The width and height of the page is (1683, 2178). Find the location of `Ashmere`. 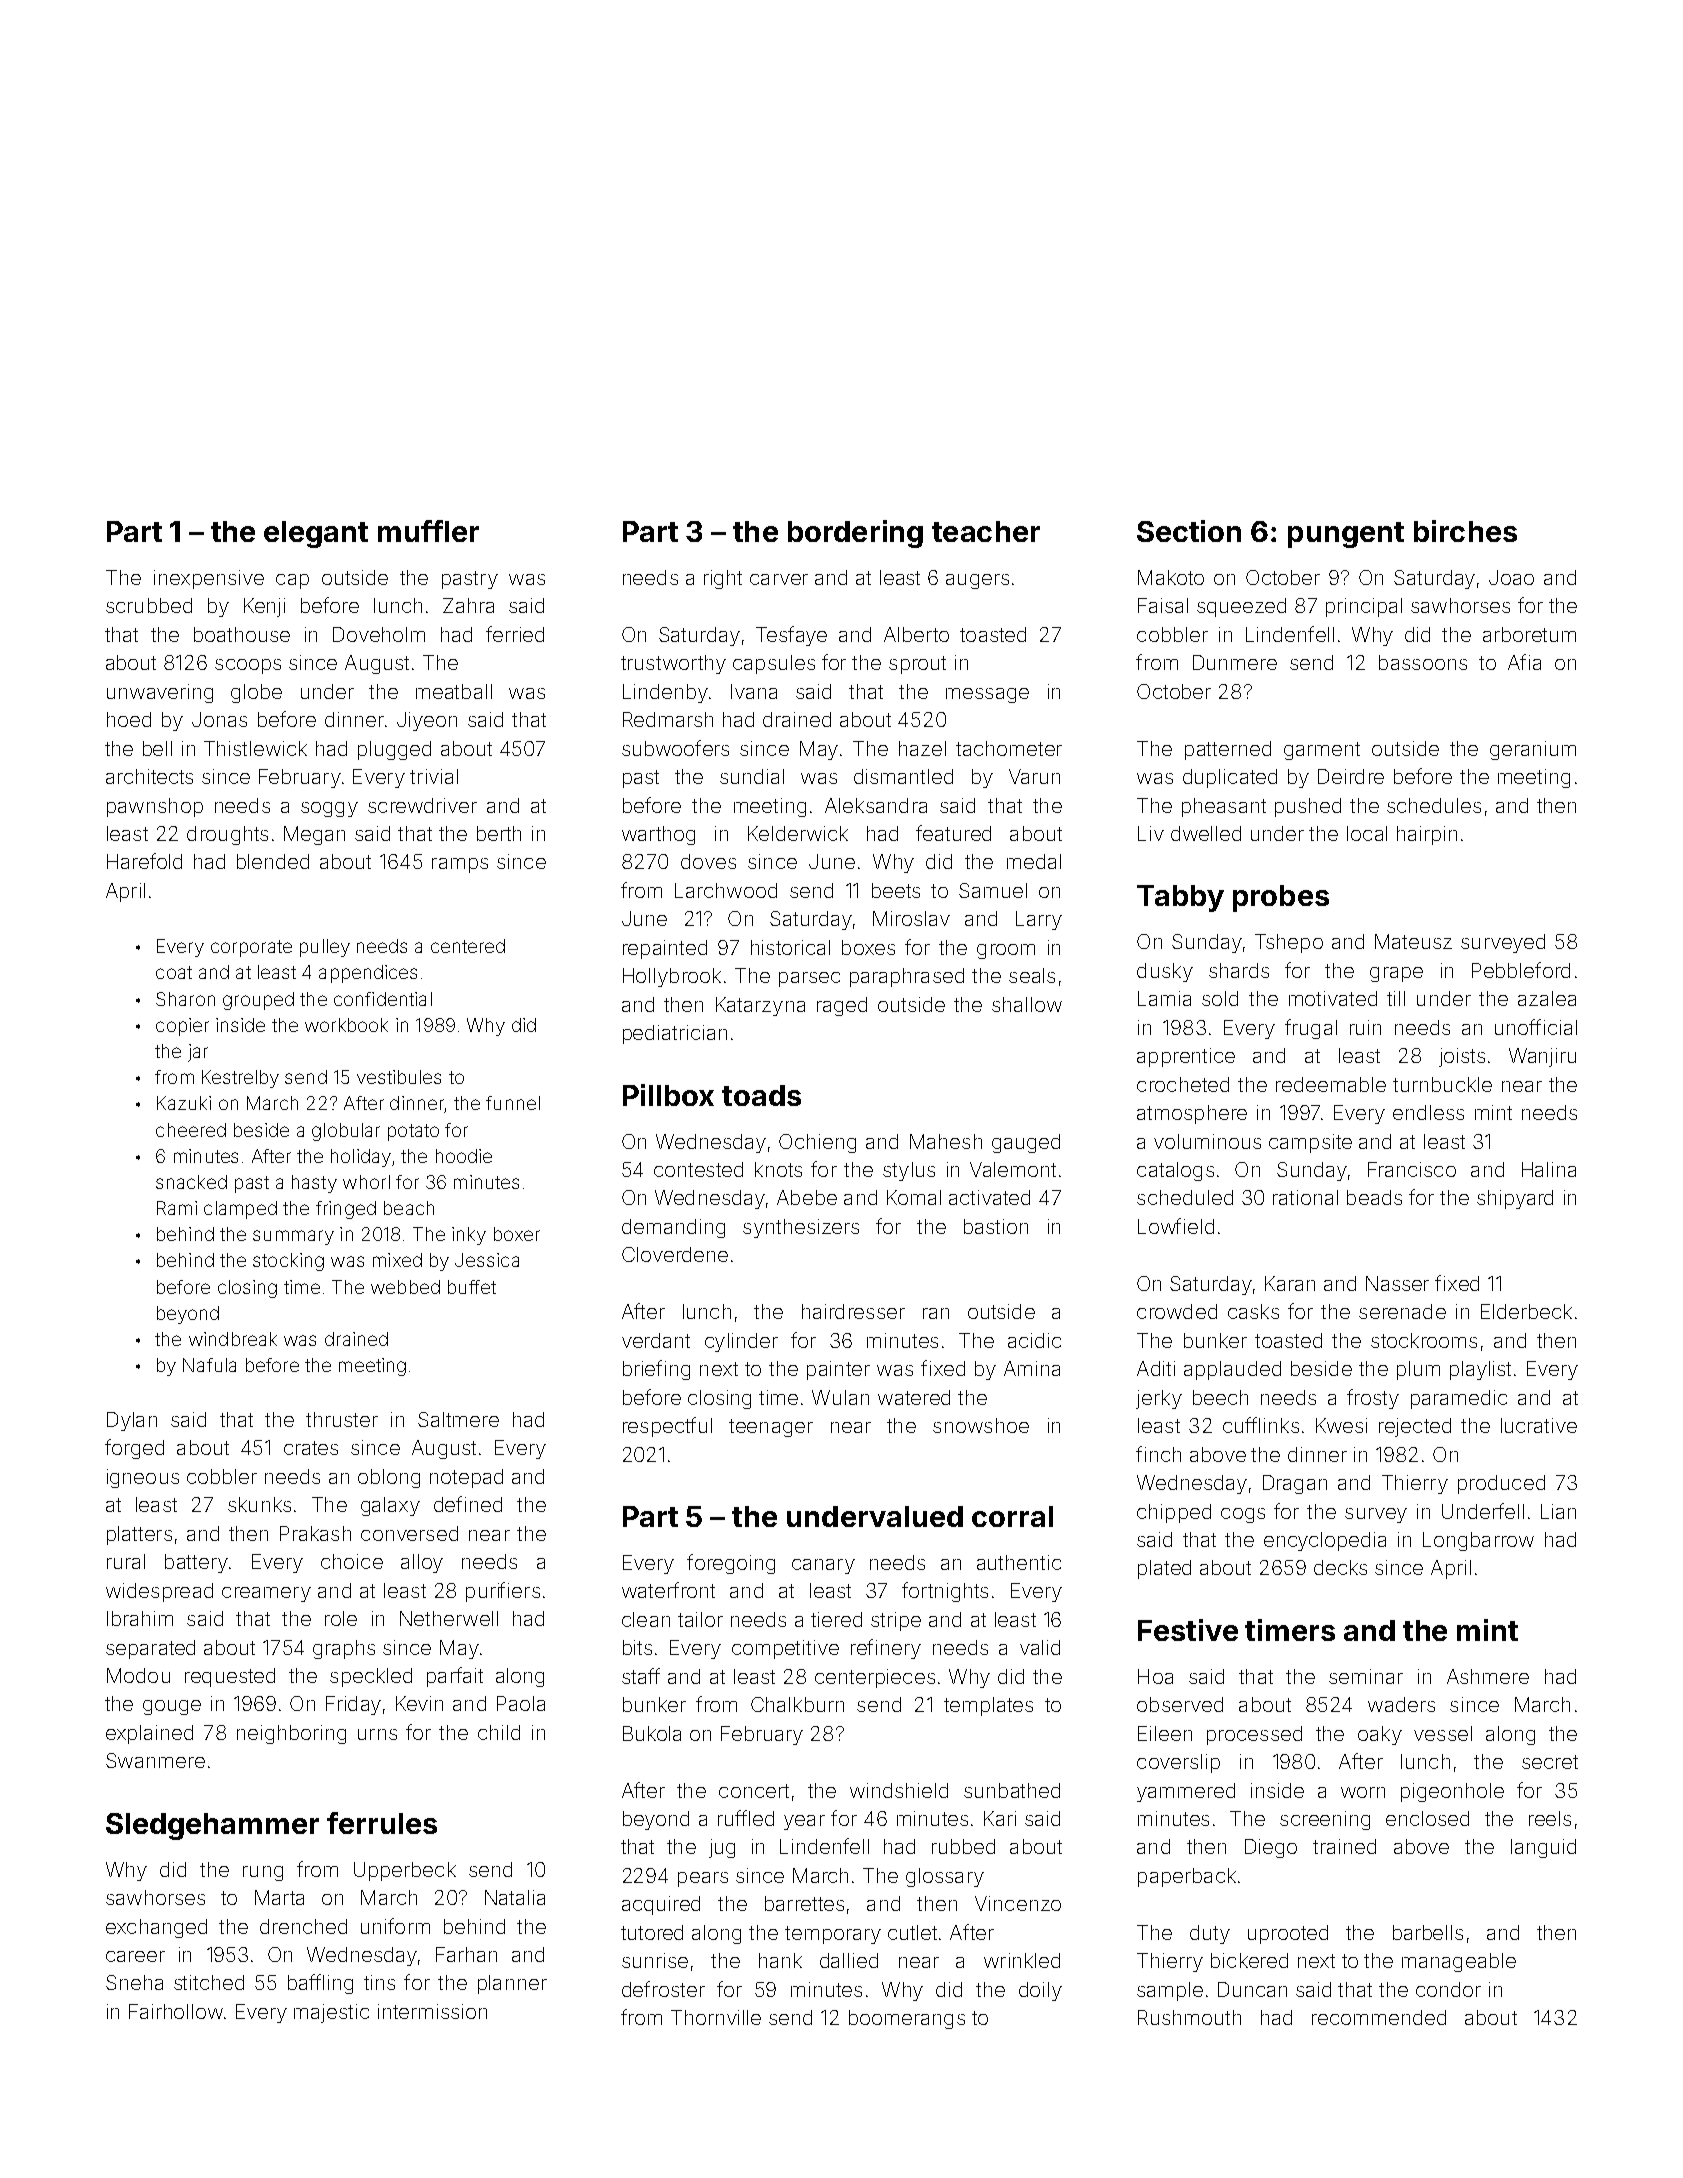

Ashmere is located at coordinates (1488, 1676).
